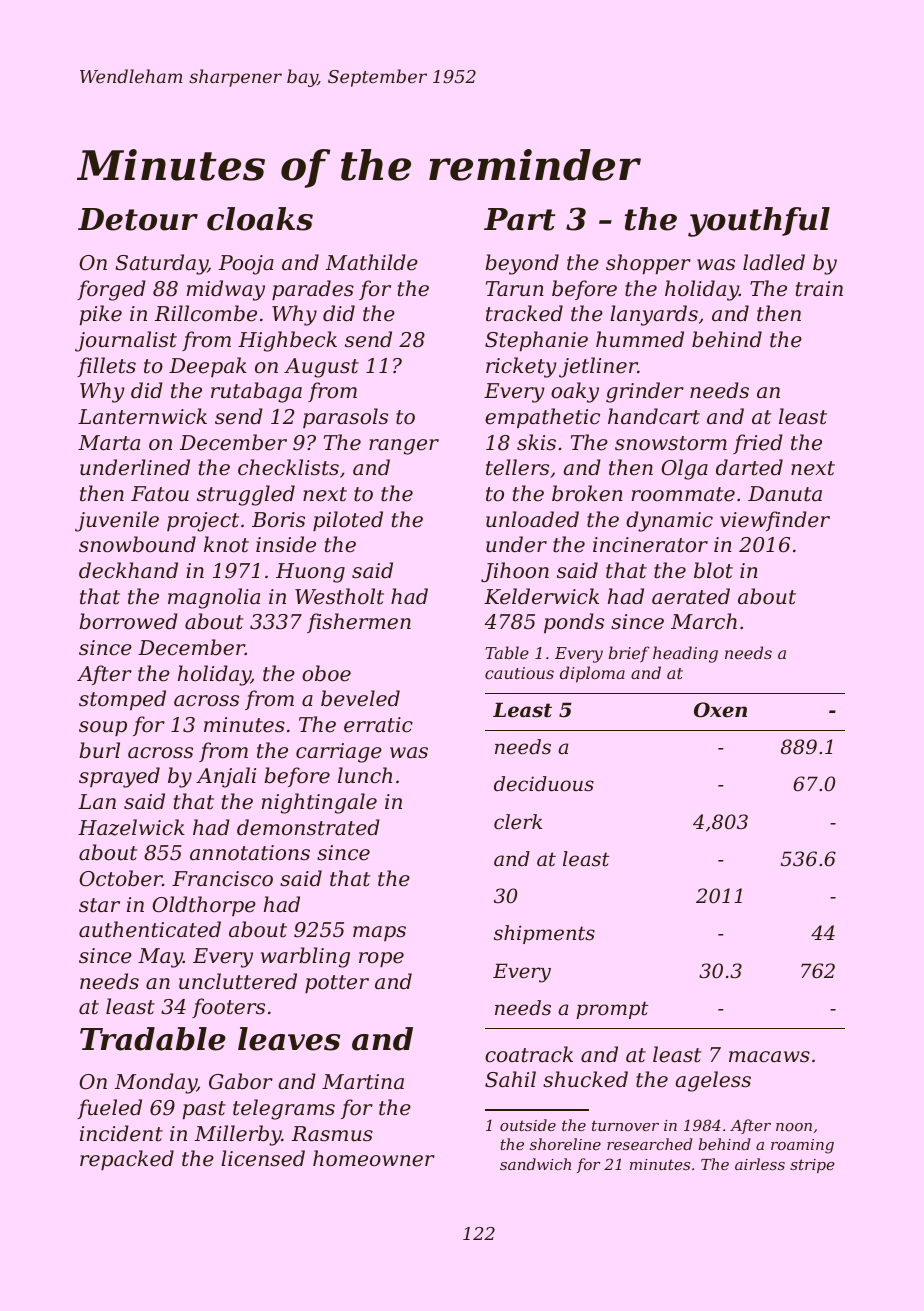 The width and height of the page is (924, 1311). What do you see at coordinates (263, 1158) in the page?
I see `licensed` at bounding box center [263, 1158].
